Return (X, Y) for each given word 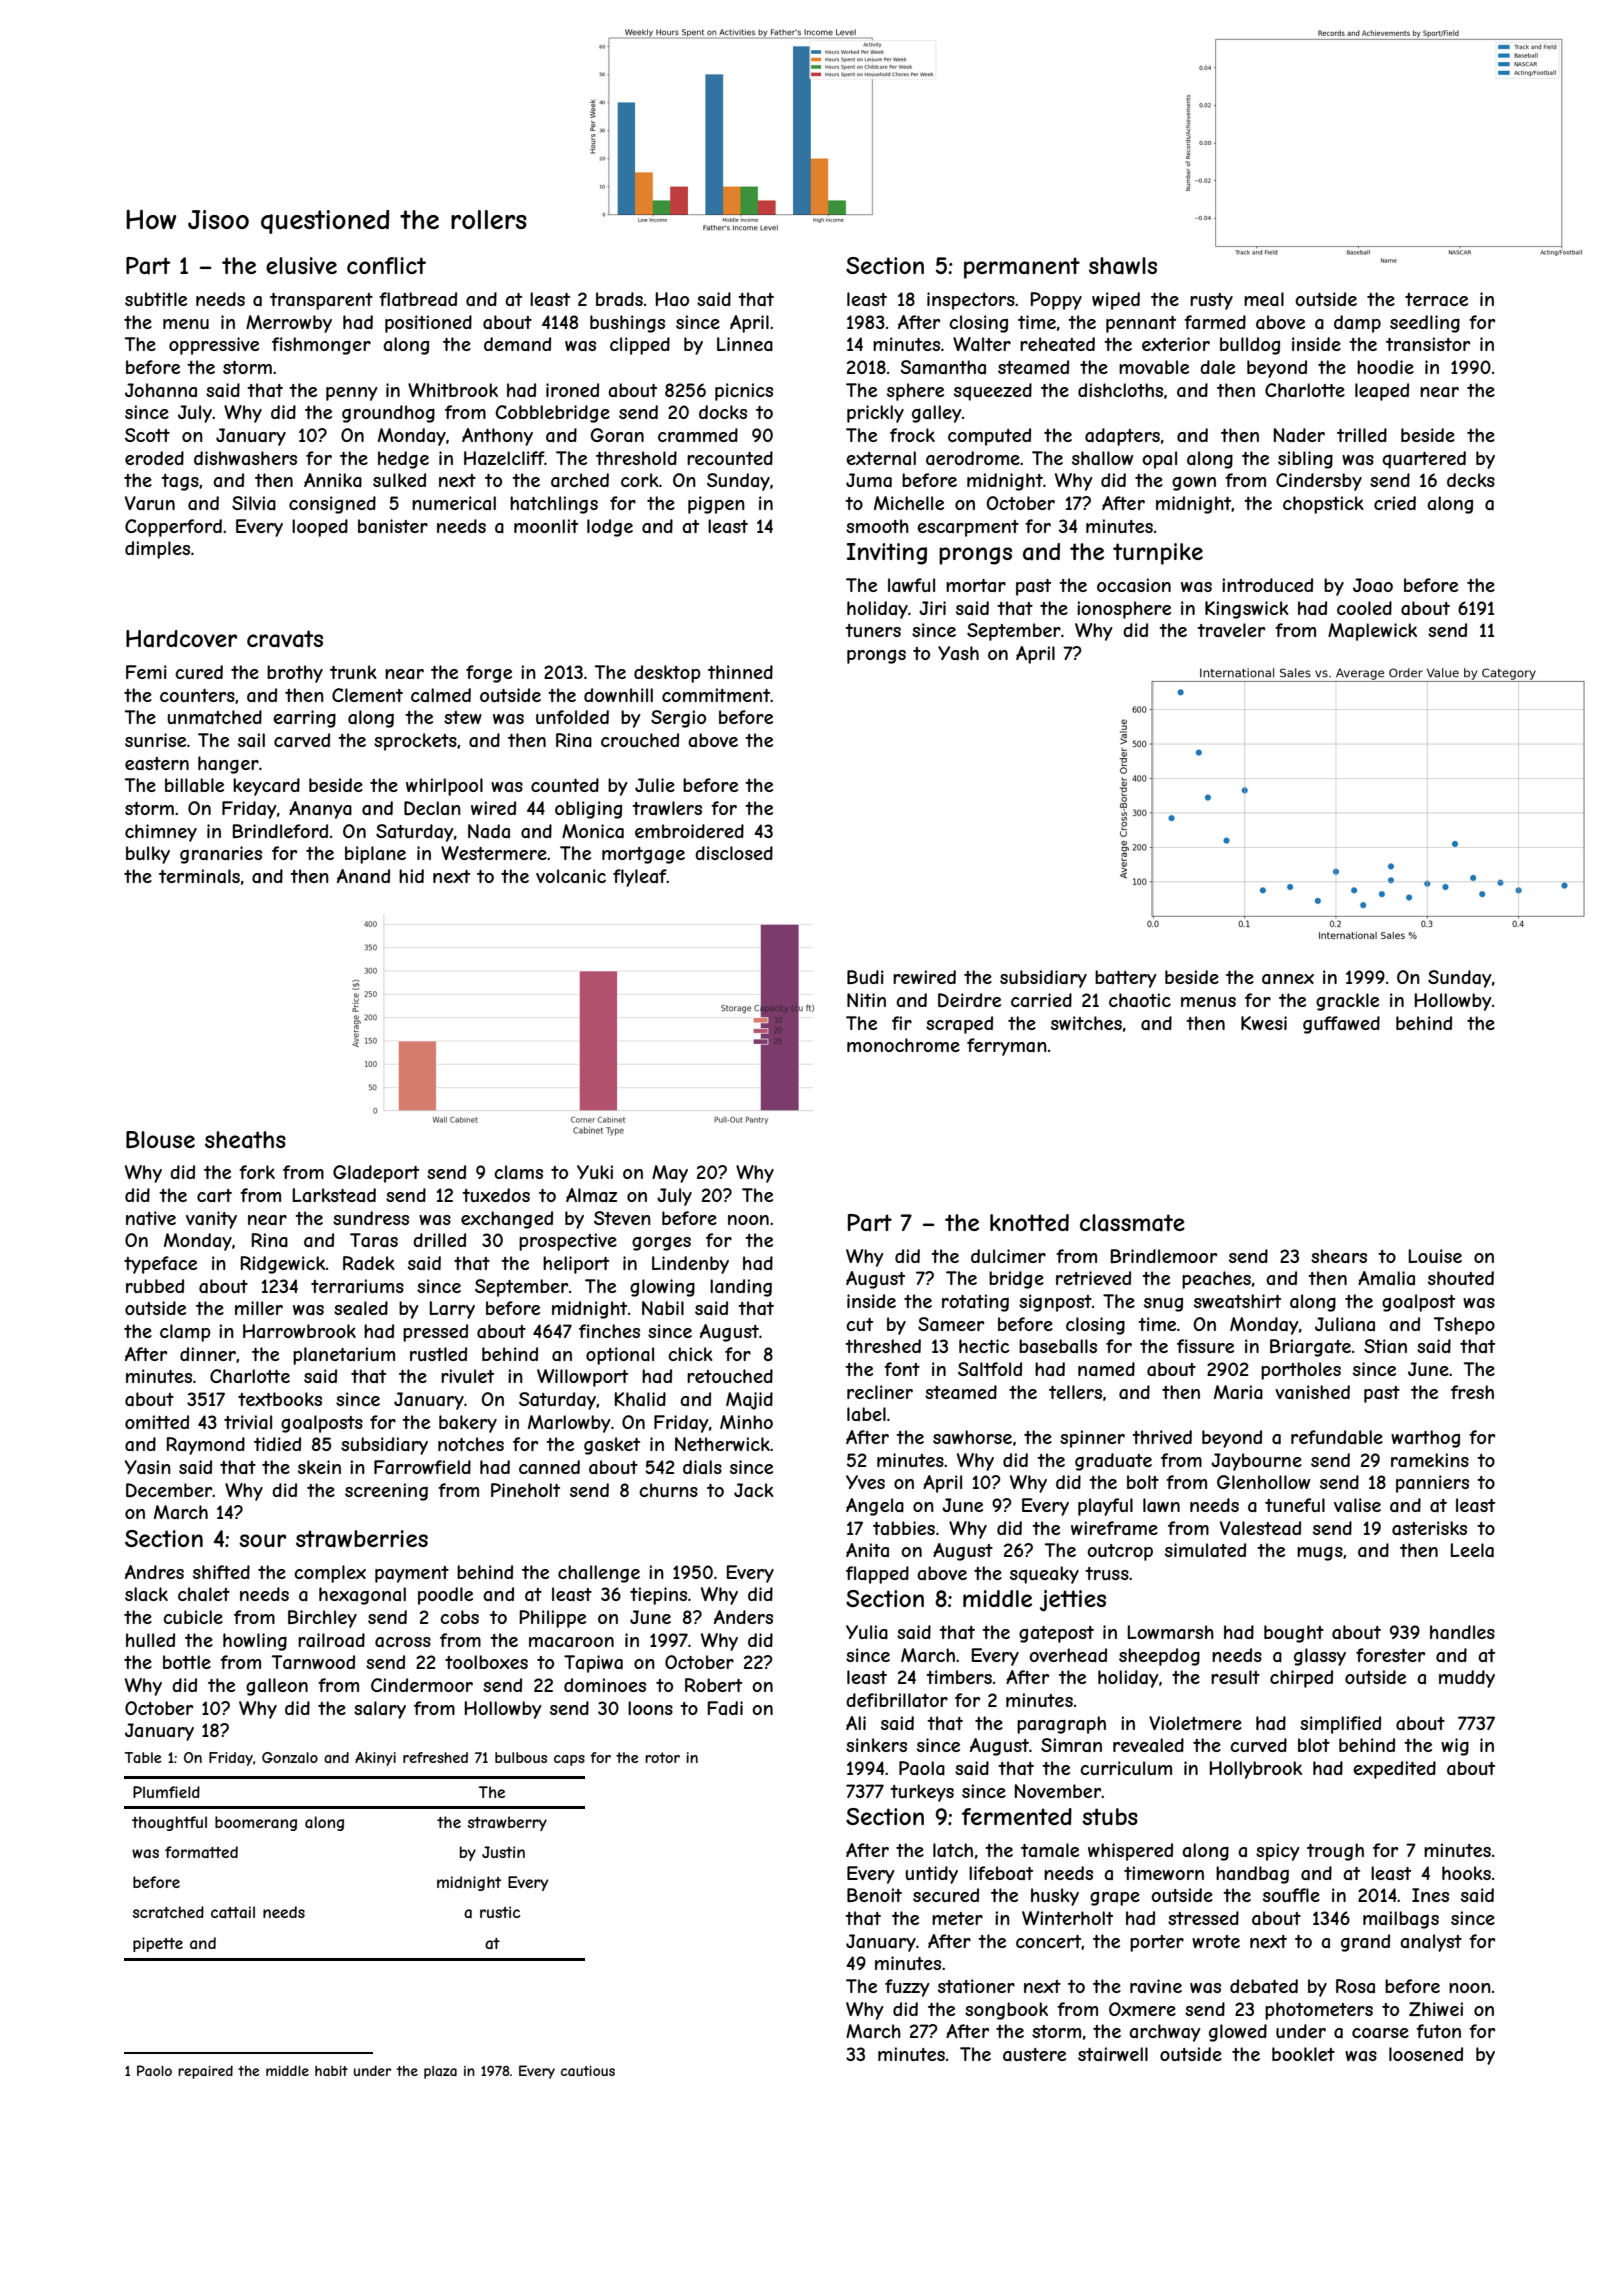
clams (518, 1172)
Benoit (874, 1895)
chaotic (1140, 1000)
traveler (1231, 630)
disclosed (734, 853)
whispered (1130, 1852)
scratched (168, 1912)
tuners (873, 630)
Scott (147, 435)
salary (380, 1710)
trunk (353, 672)
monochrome (903, 1045)
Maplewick (1372, 632)
